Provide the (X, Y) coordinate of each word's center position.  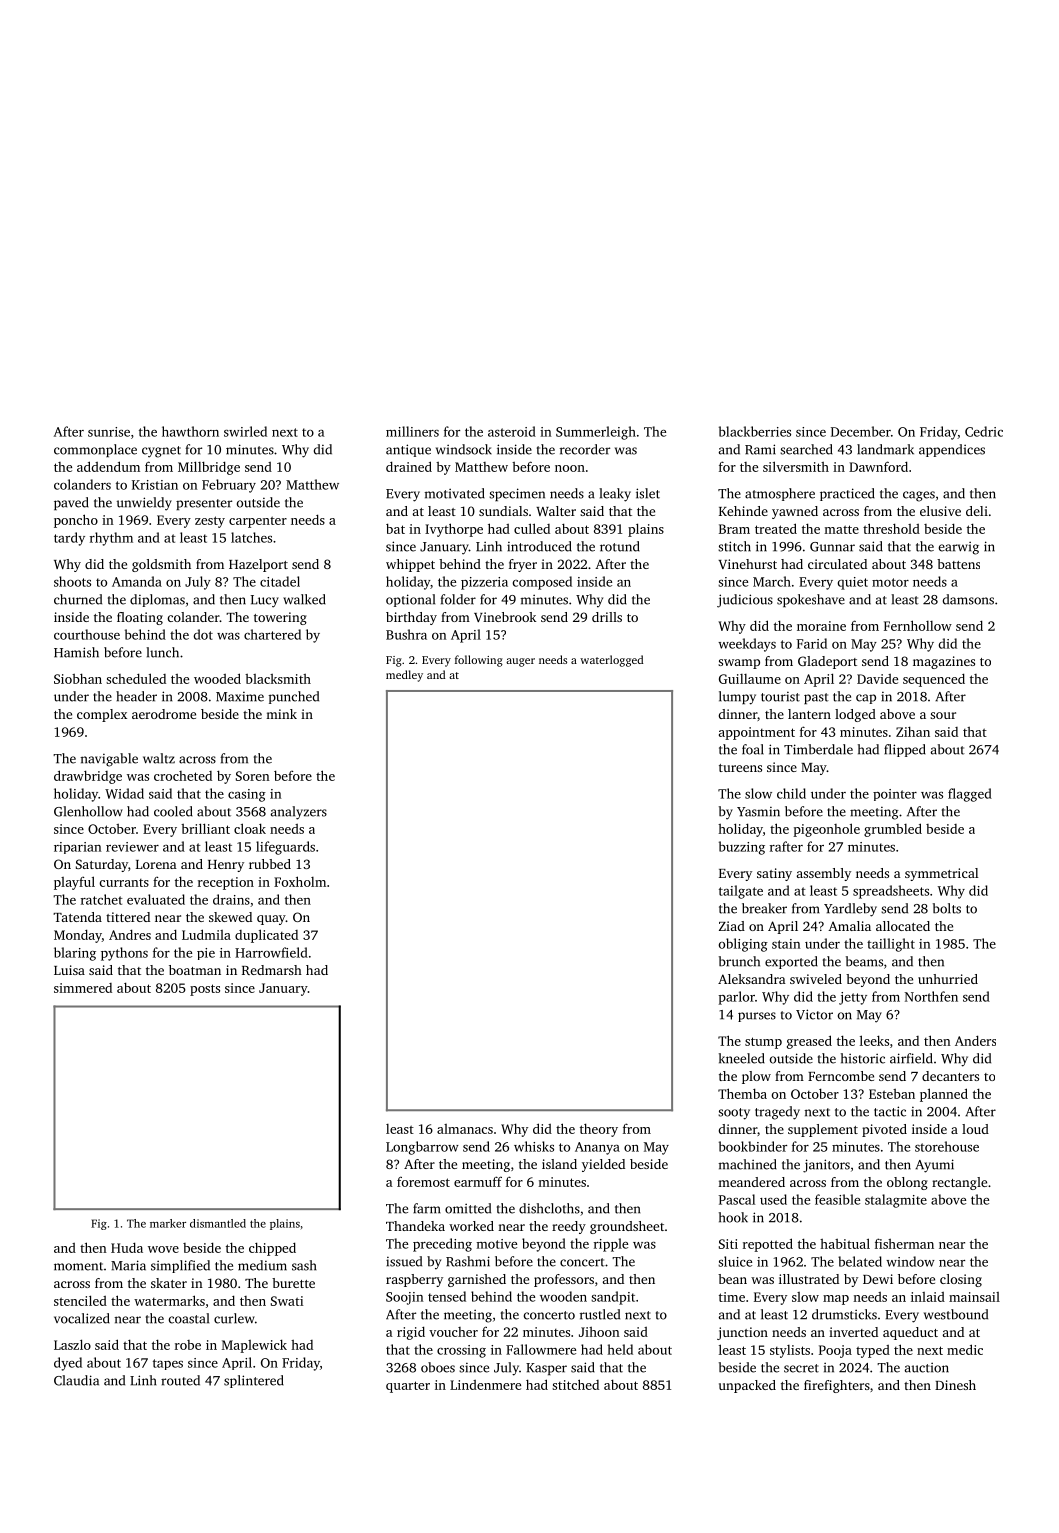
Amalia (849, 926)
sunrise (109, 432)
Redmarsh (272, 970)
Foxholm (300, 881)
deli (977, 511)
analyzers (299, 813)
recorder (585, 449)
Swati (287, 1301)
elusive (940, 511)
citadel (280, 581)
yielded (603, 1165)
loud (975, 1129)
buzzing (742, 848)
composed (542, 583)
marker (168, 1223)
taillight (891, 945)
